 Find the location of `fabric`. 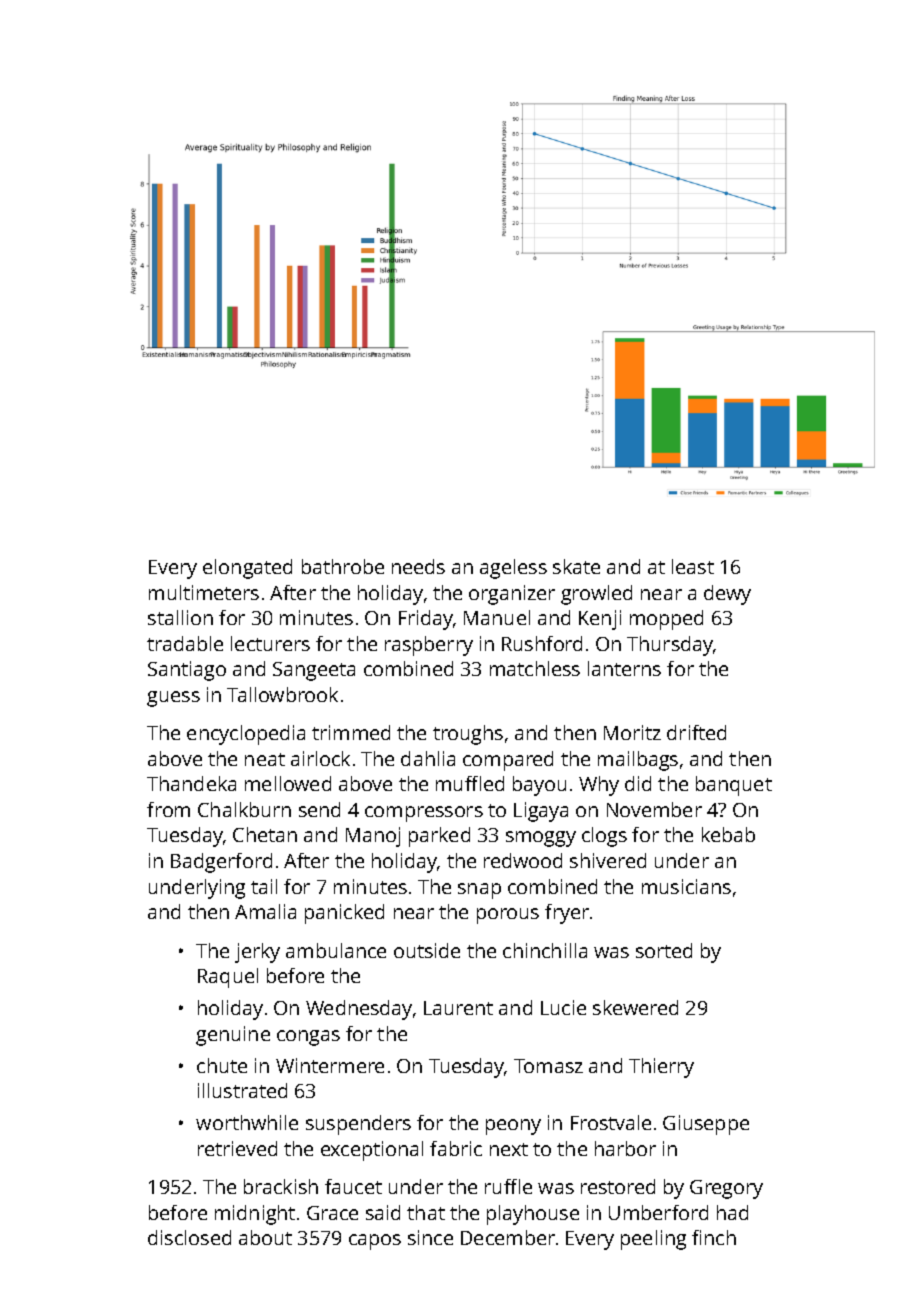

fabric is located at coordinates (456, 1148).
